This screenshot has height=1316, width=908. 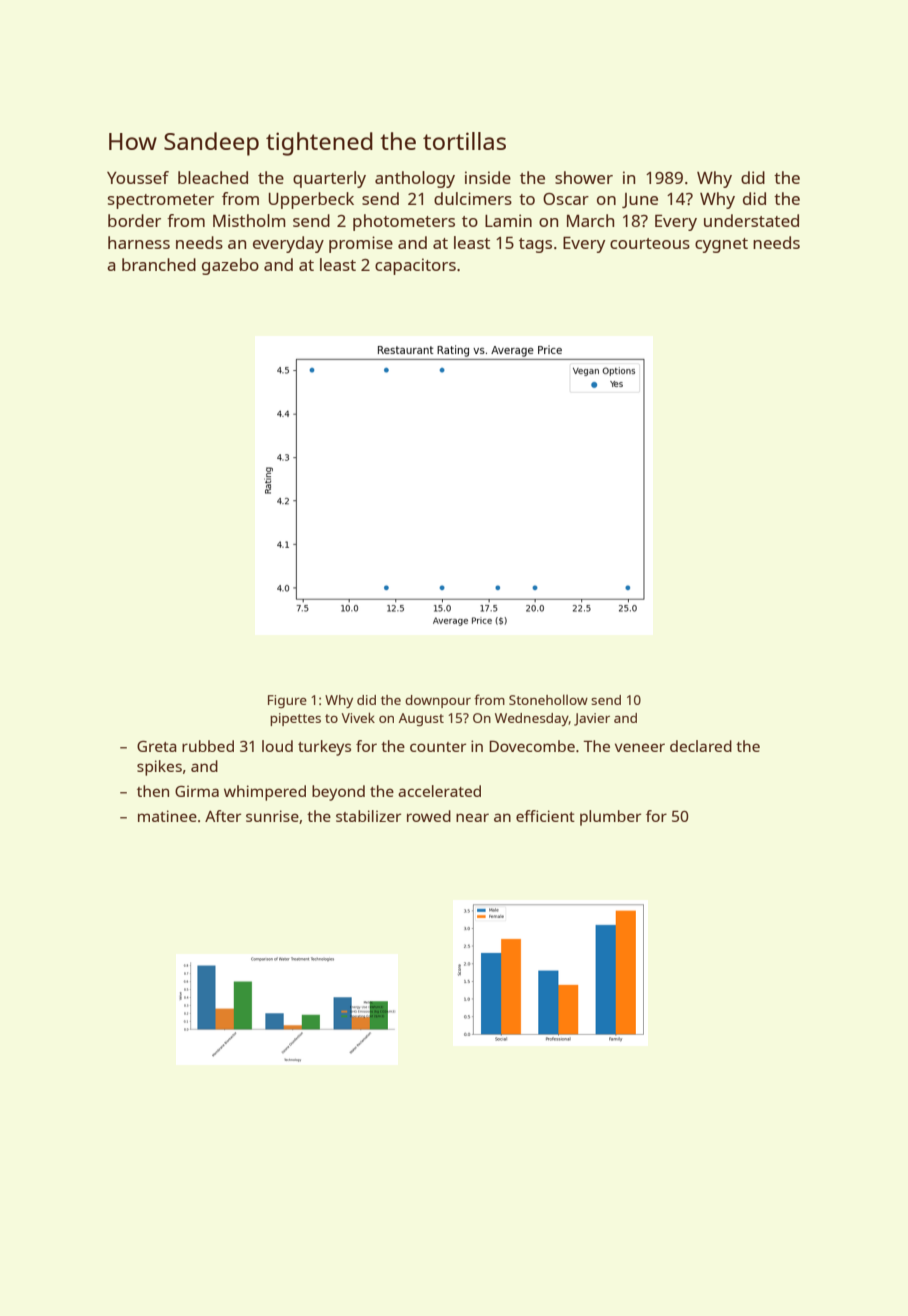 I want to click on Youssef, so click(x=138, y=177).
